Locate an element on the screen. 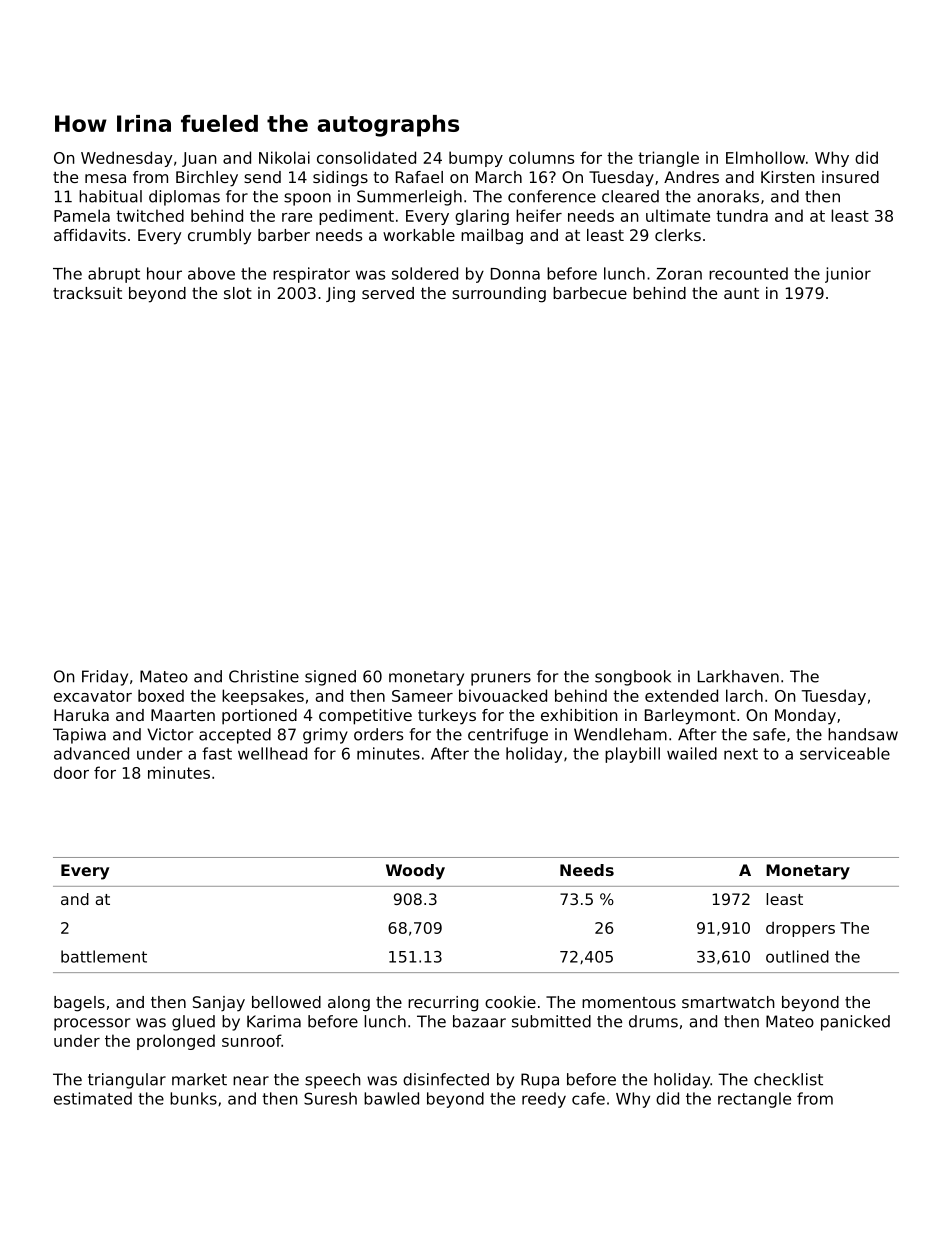  Donna is located at coordinates (515, 274).
